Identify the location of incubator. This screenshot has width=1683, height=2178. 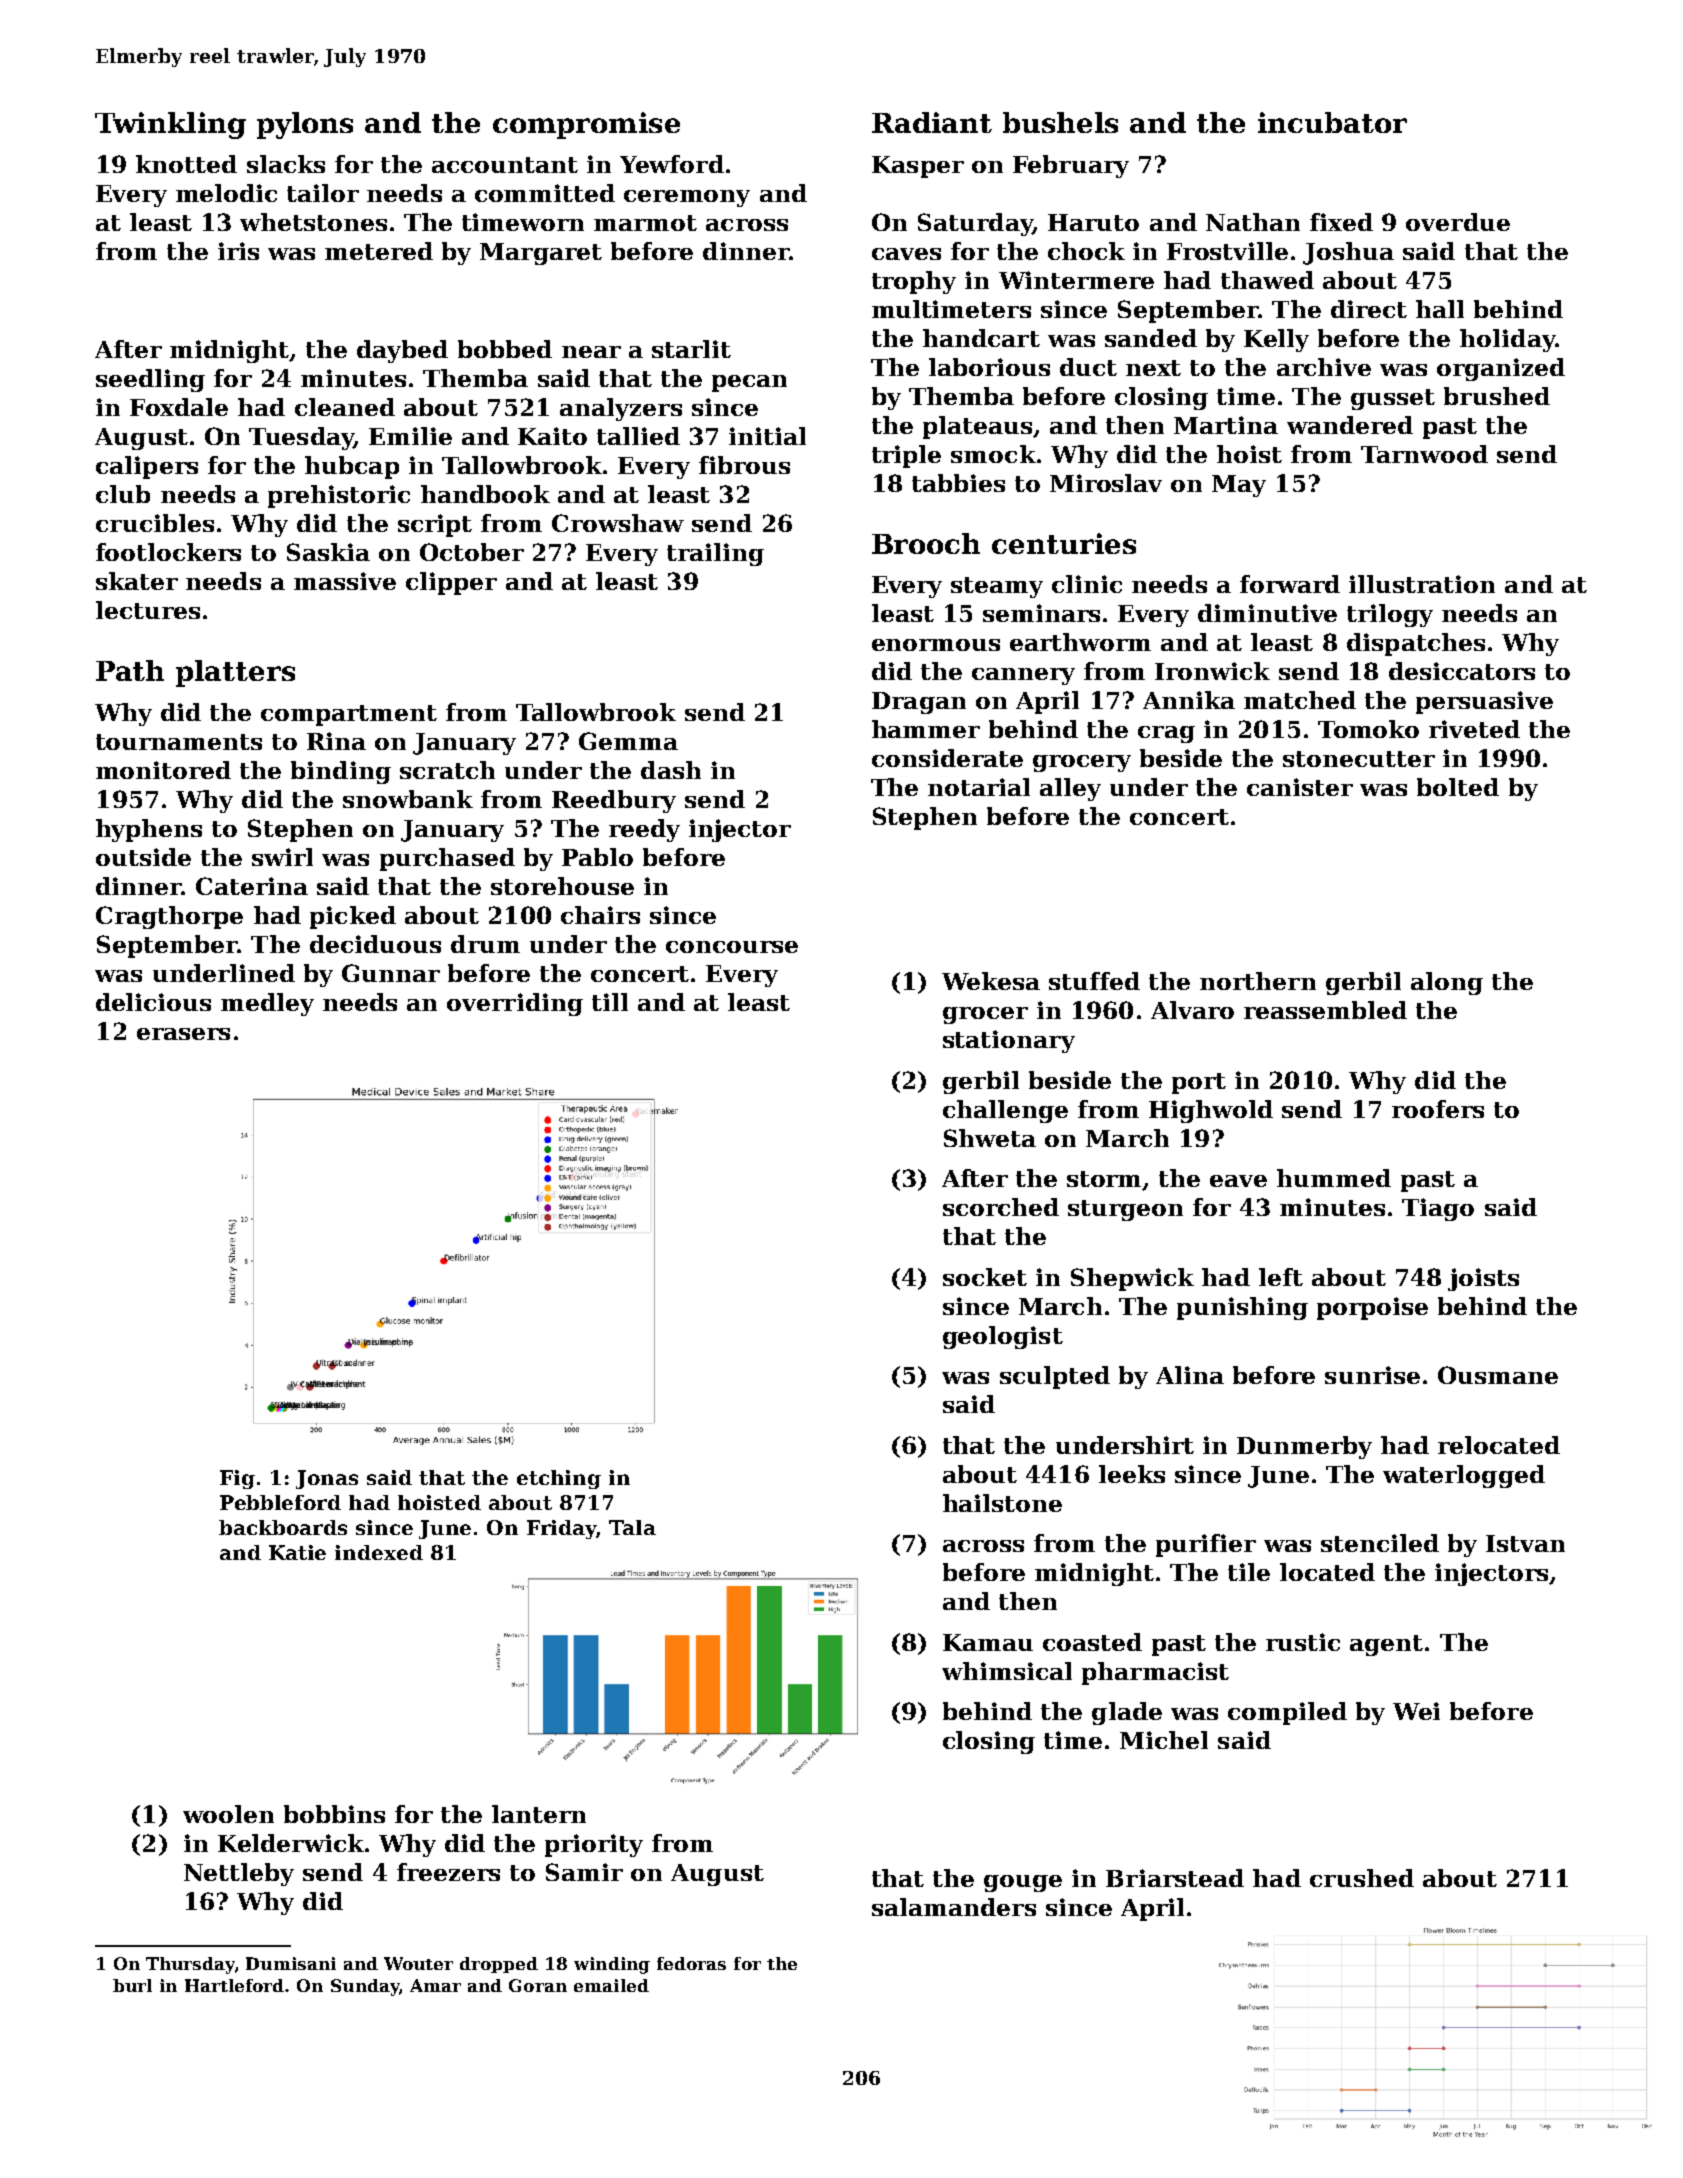
(1332, 122).
